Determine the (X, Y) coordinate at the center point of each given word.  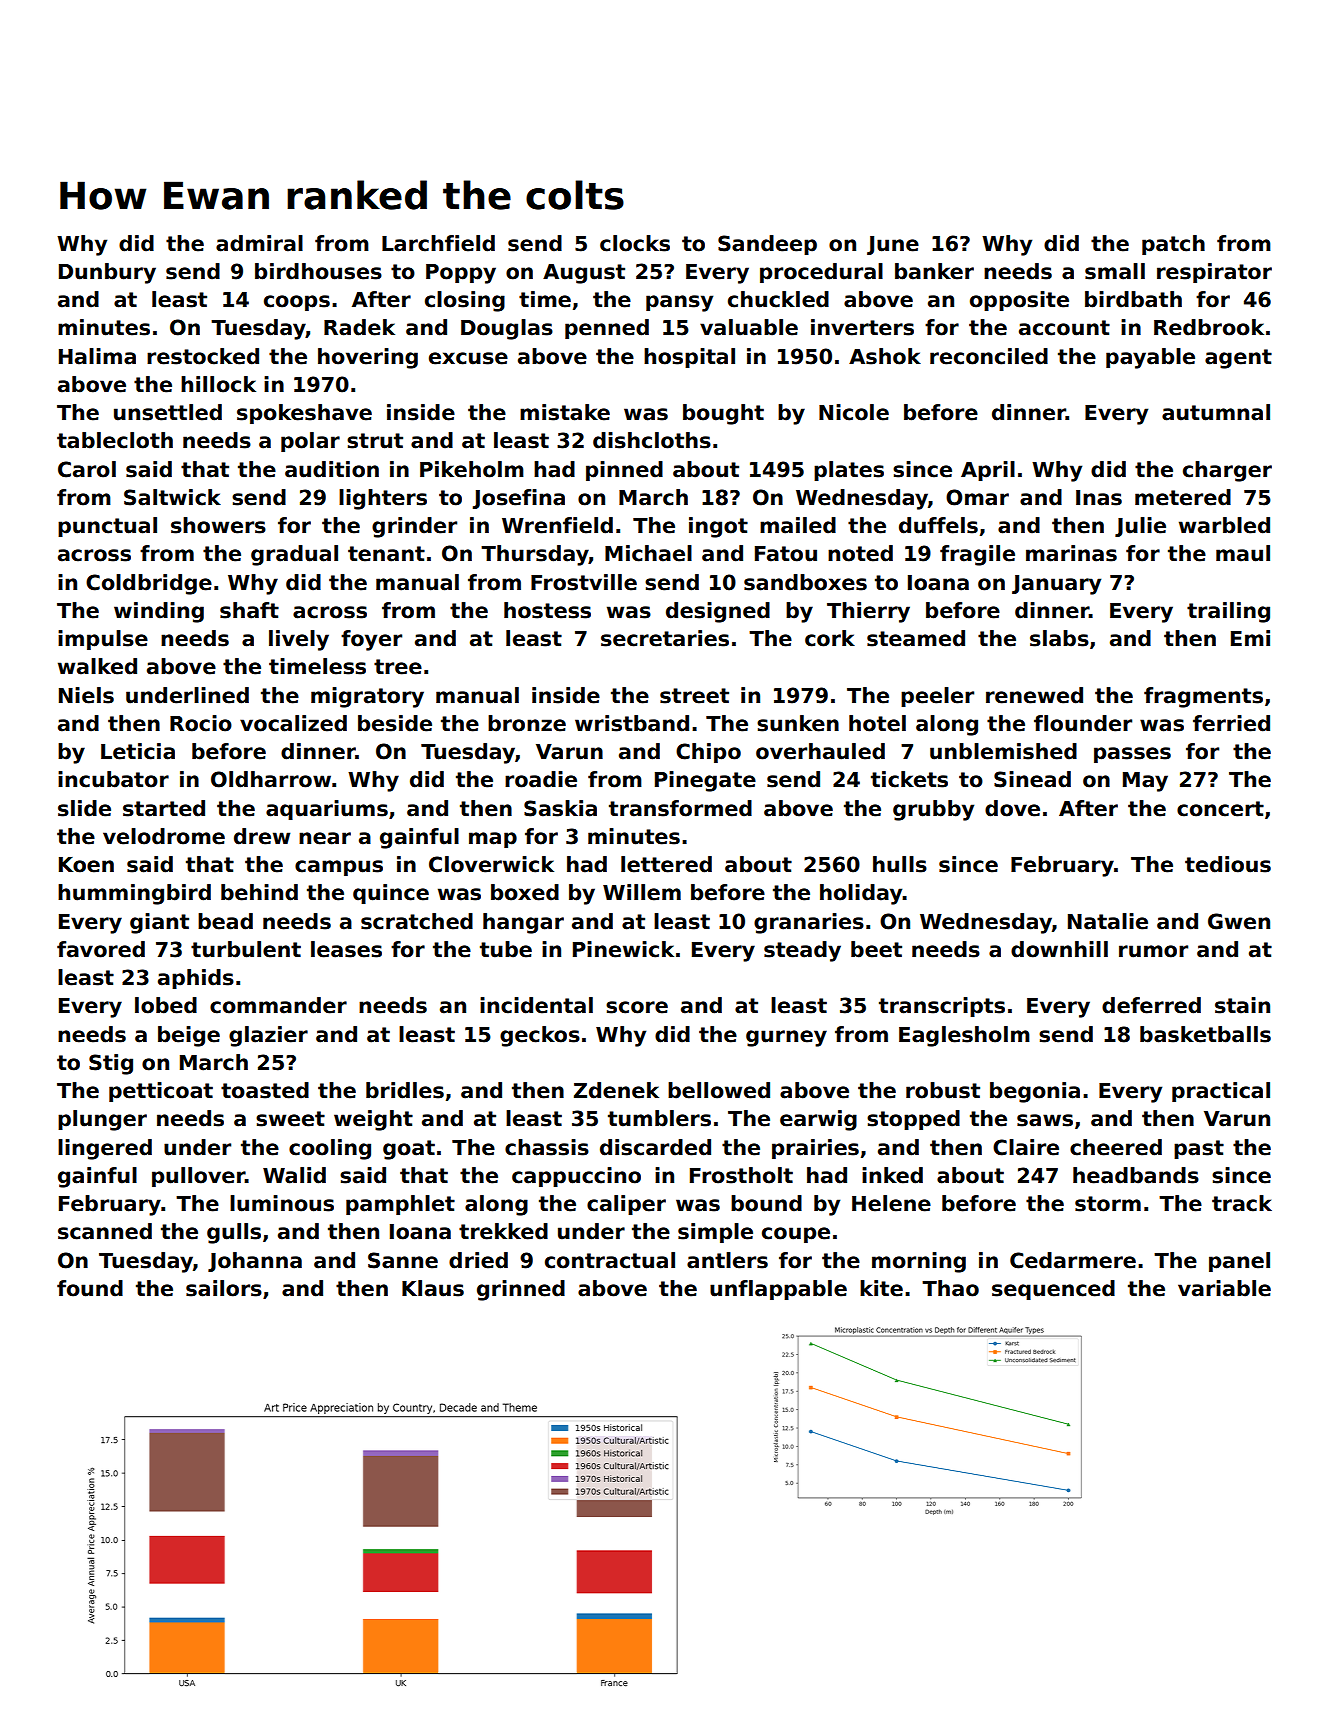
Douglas (507, 329)
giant (159, 923)
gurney (786, 1038)
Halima (97, 356)
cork (830, 638)
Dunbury (107, 273)
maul (1243, 553)
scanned (105, 1231)
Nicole (854, 412)
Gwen (1239, 921)
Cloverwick (491, 864)
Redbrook (1209, 327)
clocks (635, 243)
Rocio (201, 723)
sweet (290, 1119)
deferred (1151, 1005)
